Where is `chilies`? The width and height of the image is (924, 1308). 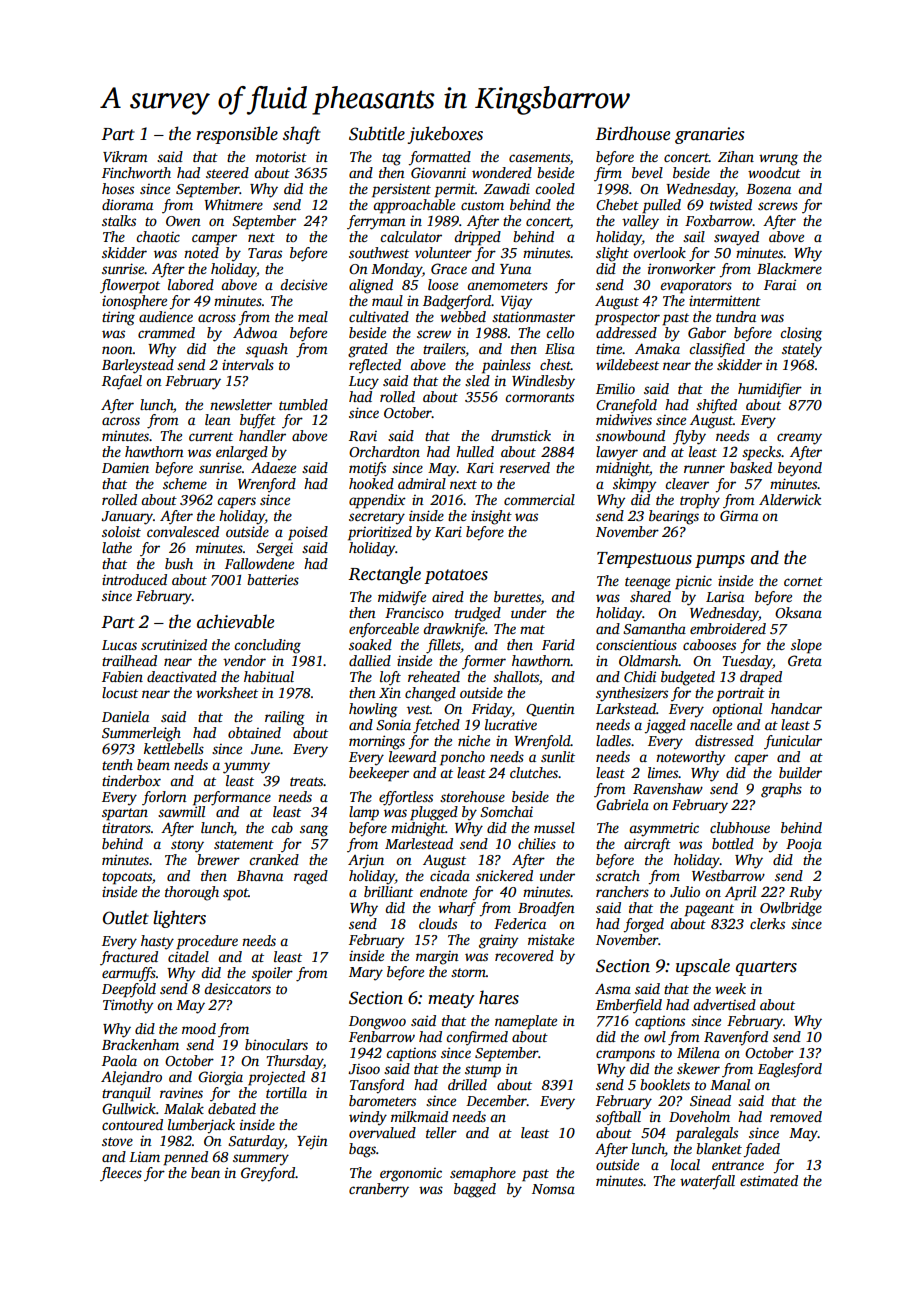
chilies is located at coordinates (537, 843).
